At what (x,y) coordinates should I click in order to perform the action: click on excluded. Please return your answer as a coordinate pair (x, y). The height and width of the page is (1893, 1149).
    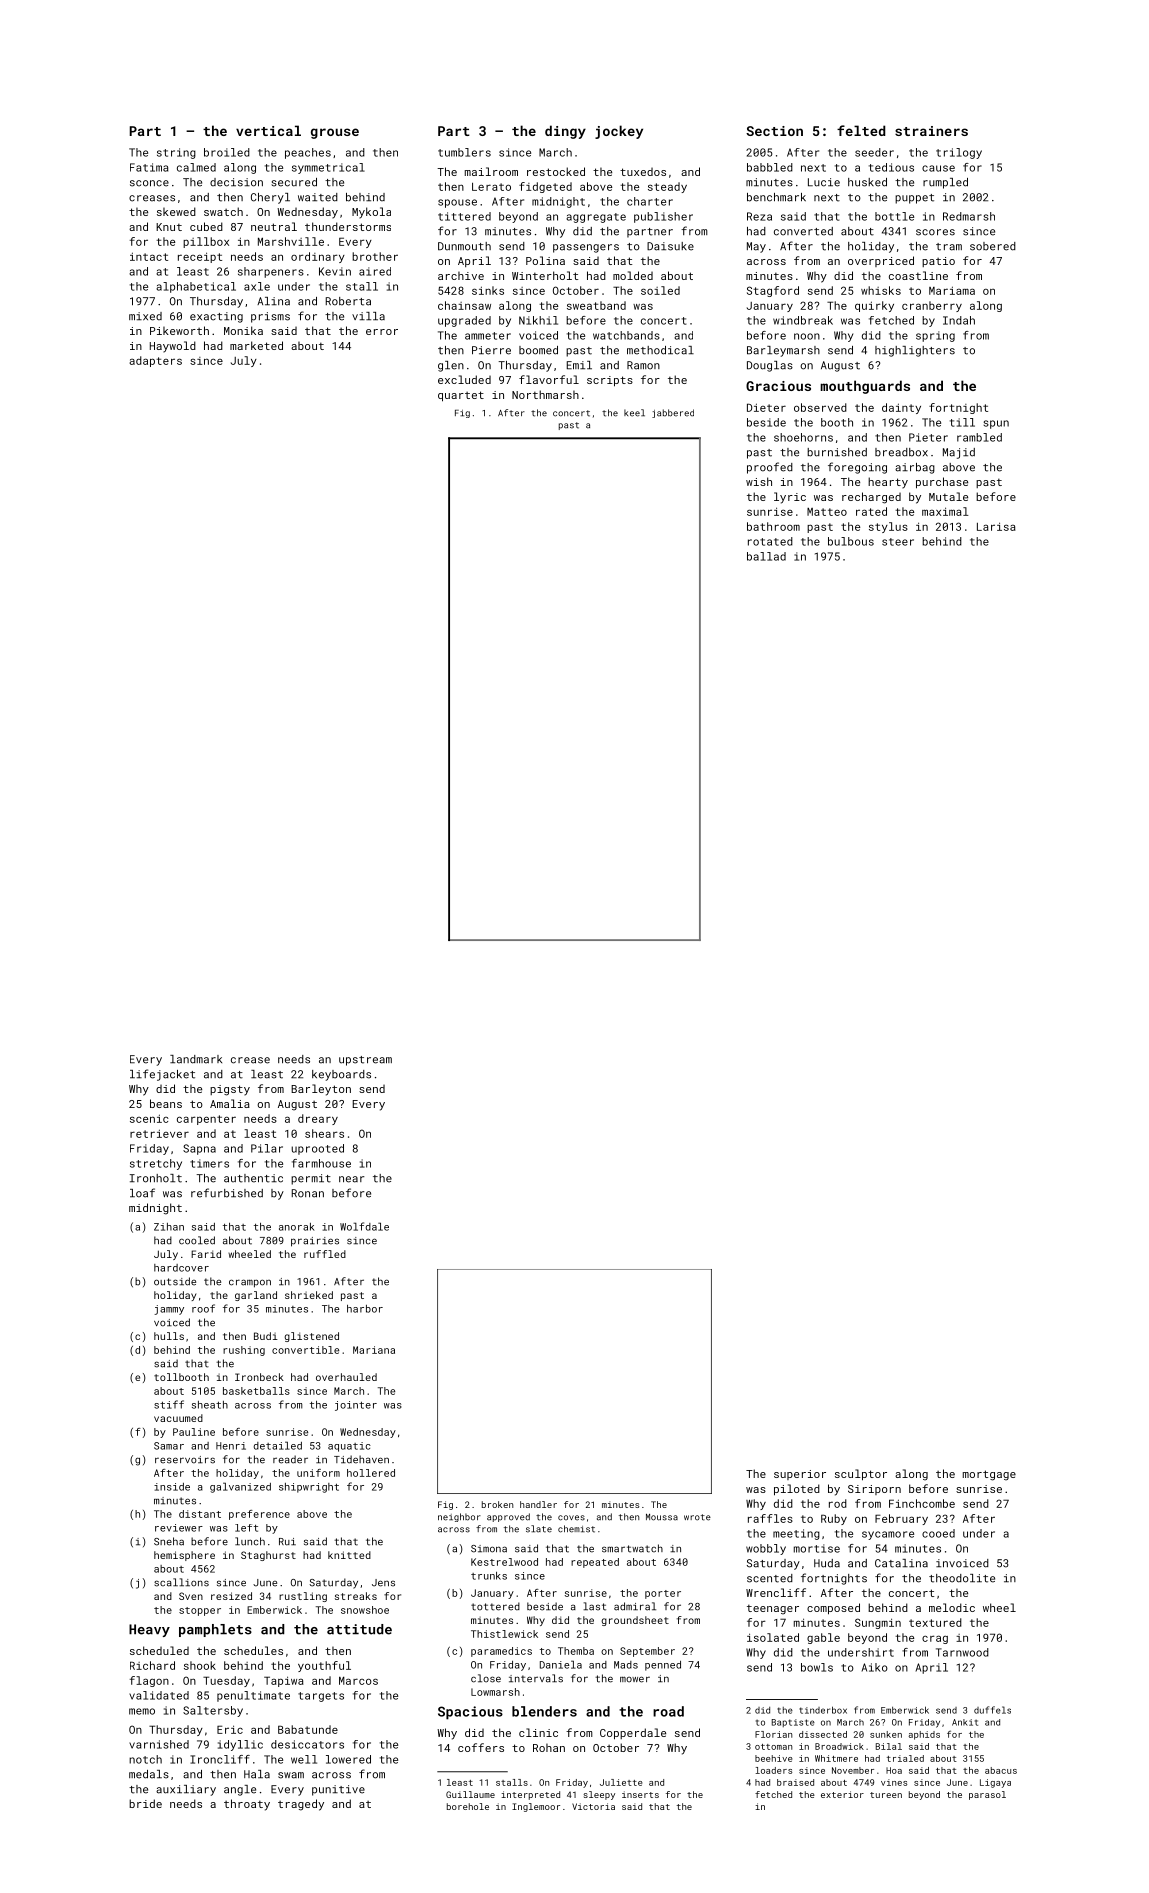
    Looking at the image, I should click on (464, 379).
